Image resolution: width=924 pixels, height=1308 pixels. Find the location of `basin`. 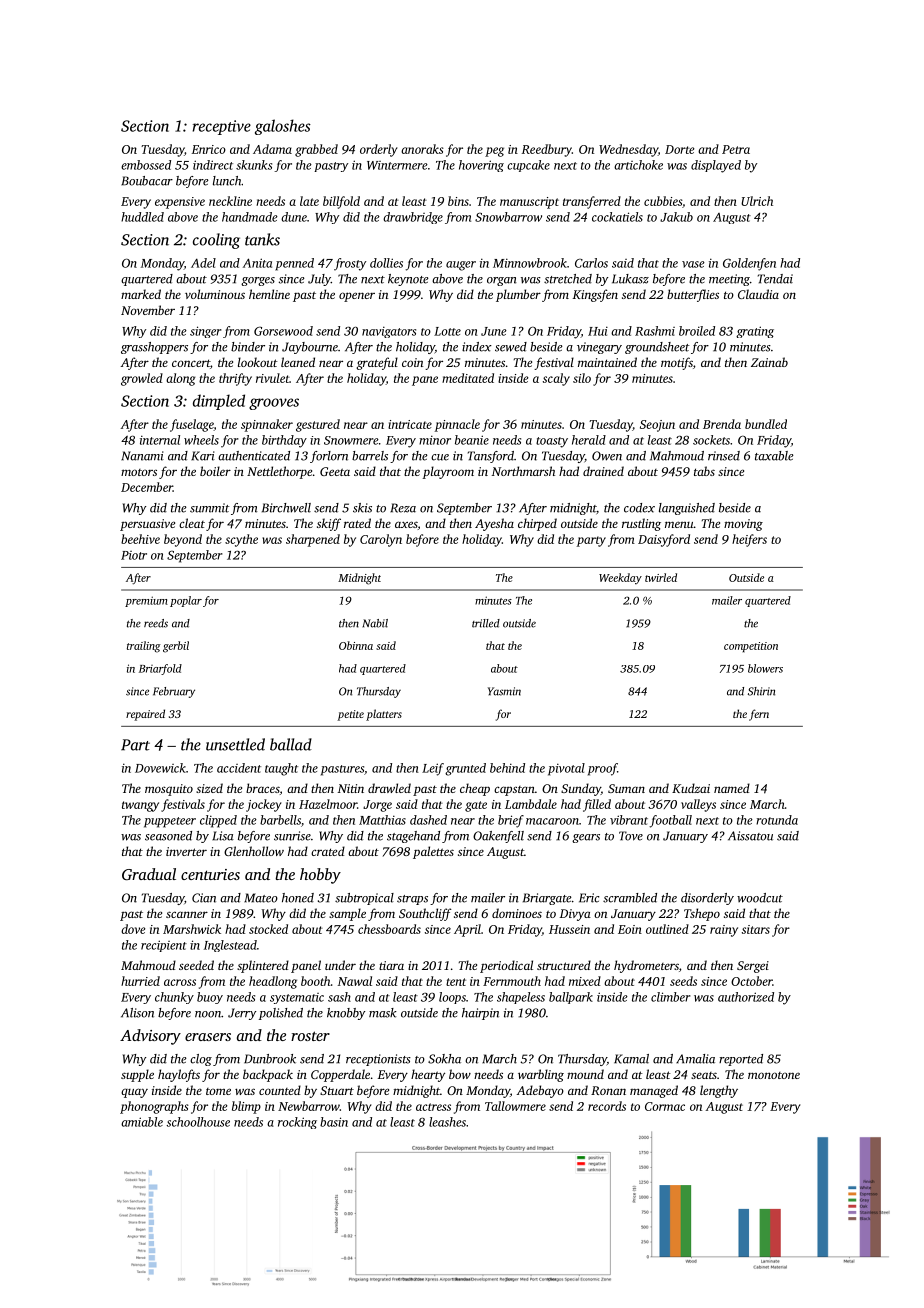

basin is located at coordinates (334, 1122).
